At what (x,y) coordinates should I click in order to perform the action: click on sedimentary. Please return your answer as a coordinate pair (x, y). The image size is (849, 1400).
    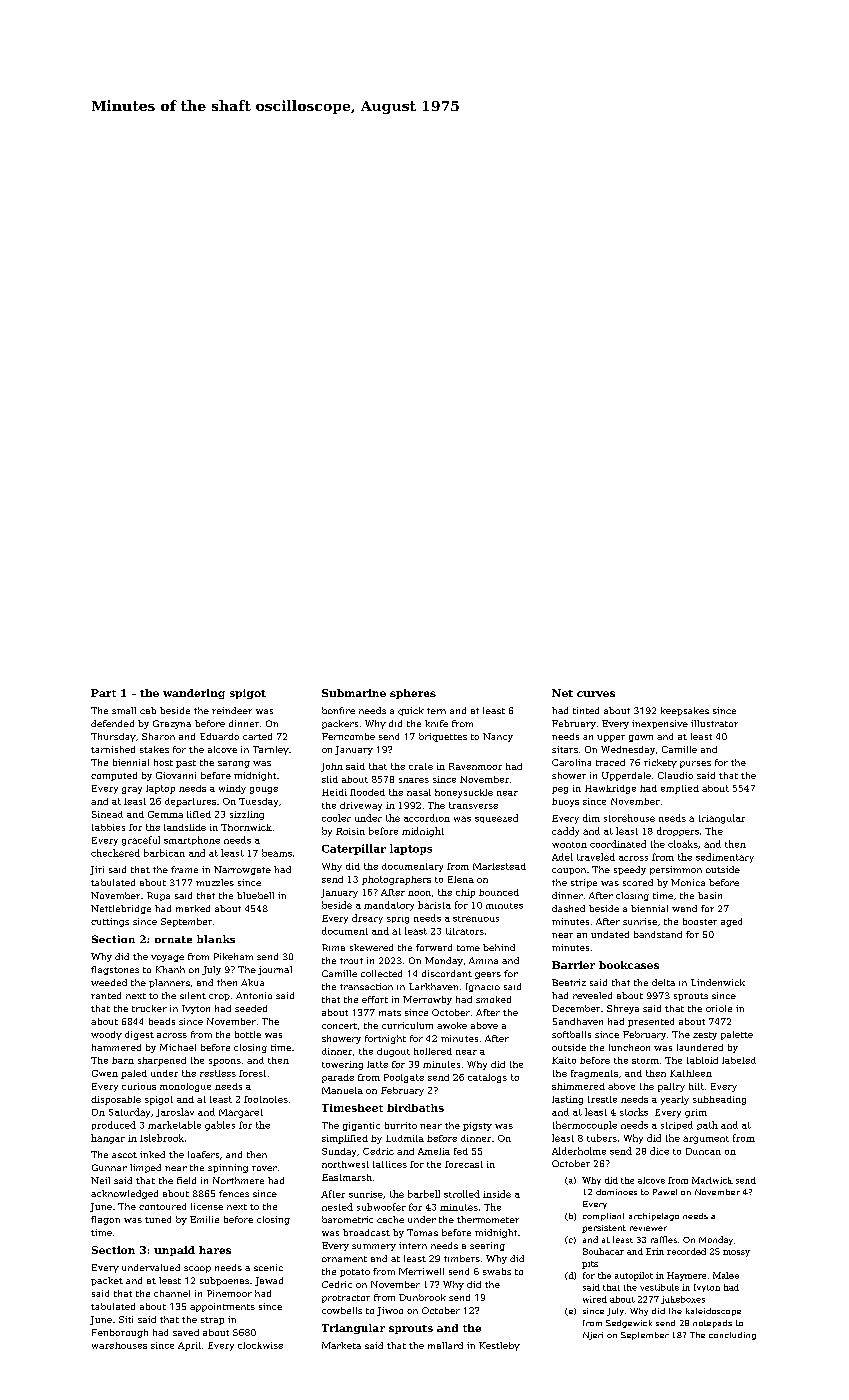
    Looking at the image, I should click on (725, 858).
